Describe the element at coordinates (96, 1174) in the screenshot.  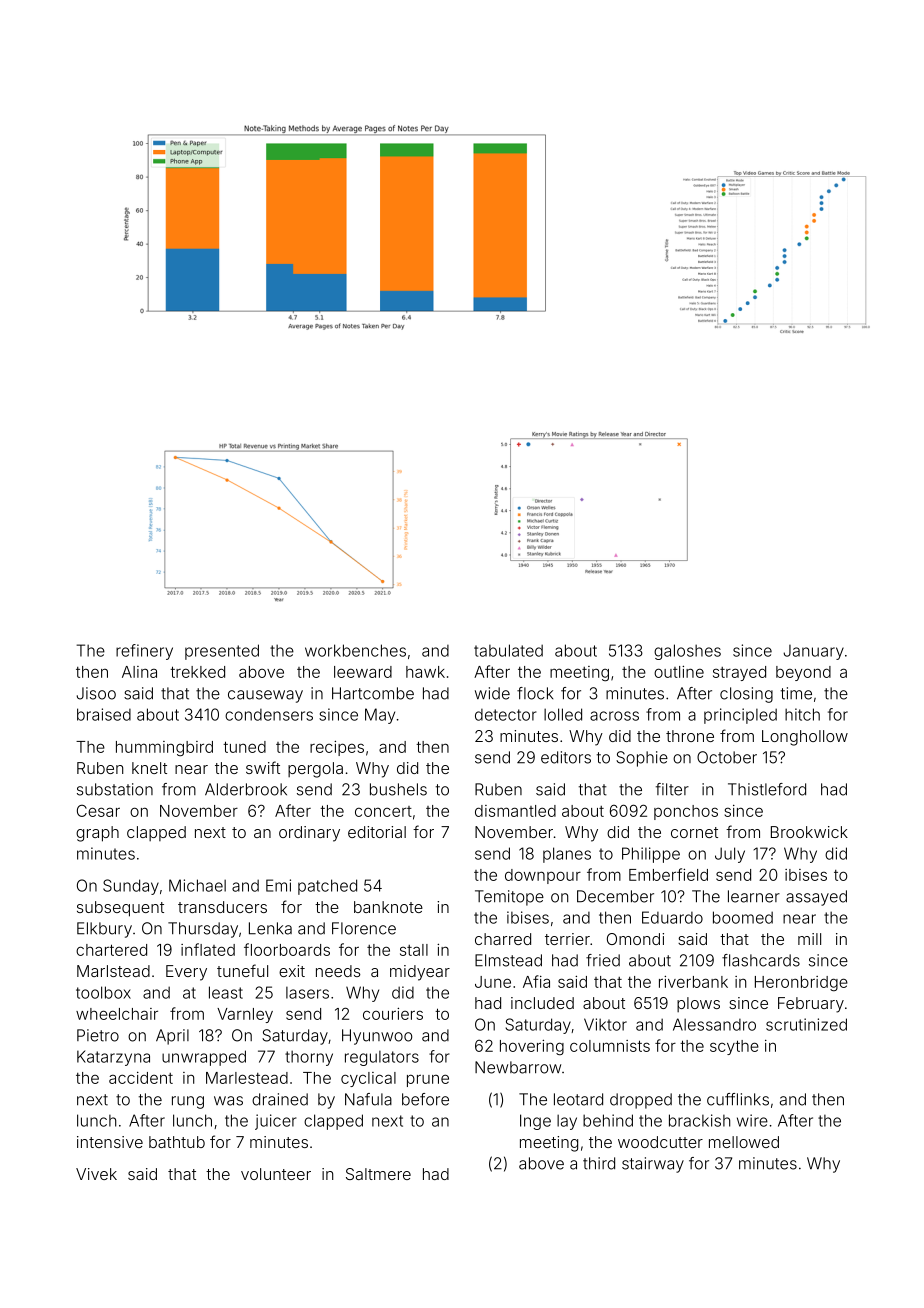
I see `Vivek` at that location.
